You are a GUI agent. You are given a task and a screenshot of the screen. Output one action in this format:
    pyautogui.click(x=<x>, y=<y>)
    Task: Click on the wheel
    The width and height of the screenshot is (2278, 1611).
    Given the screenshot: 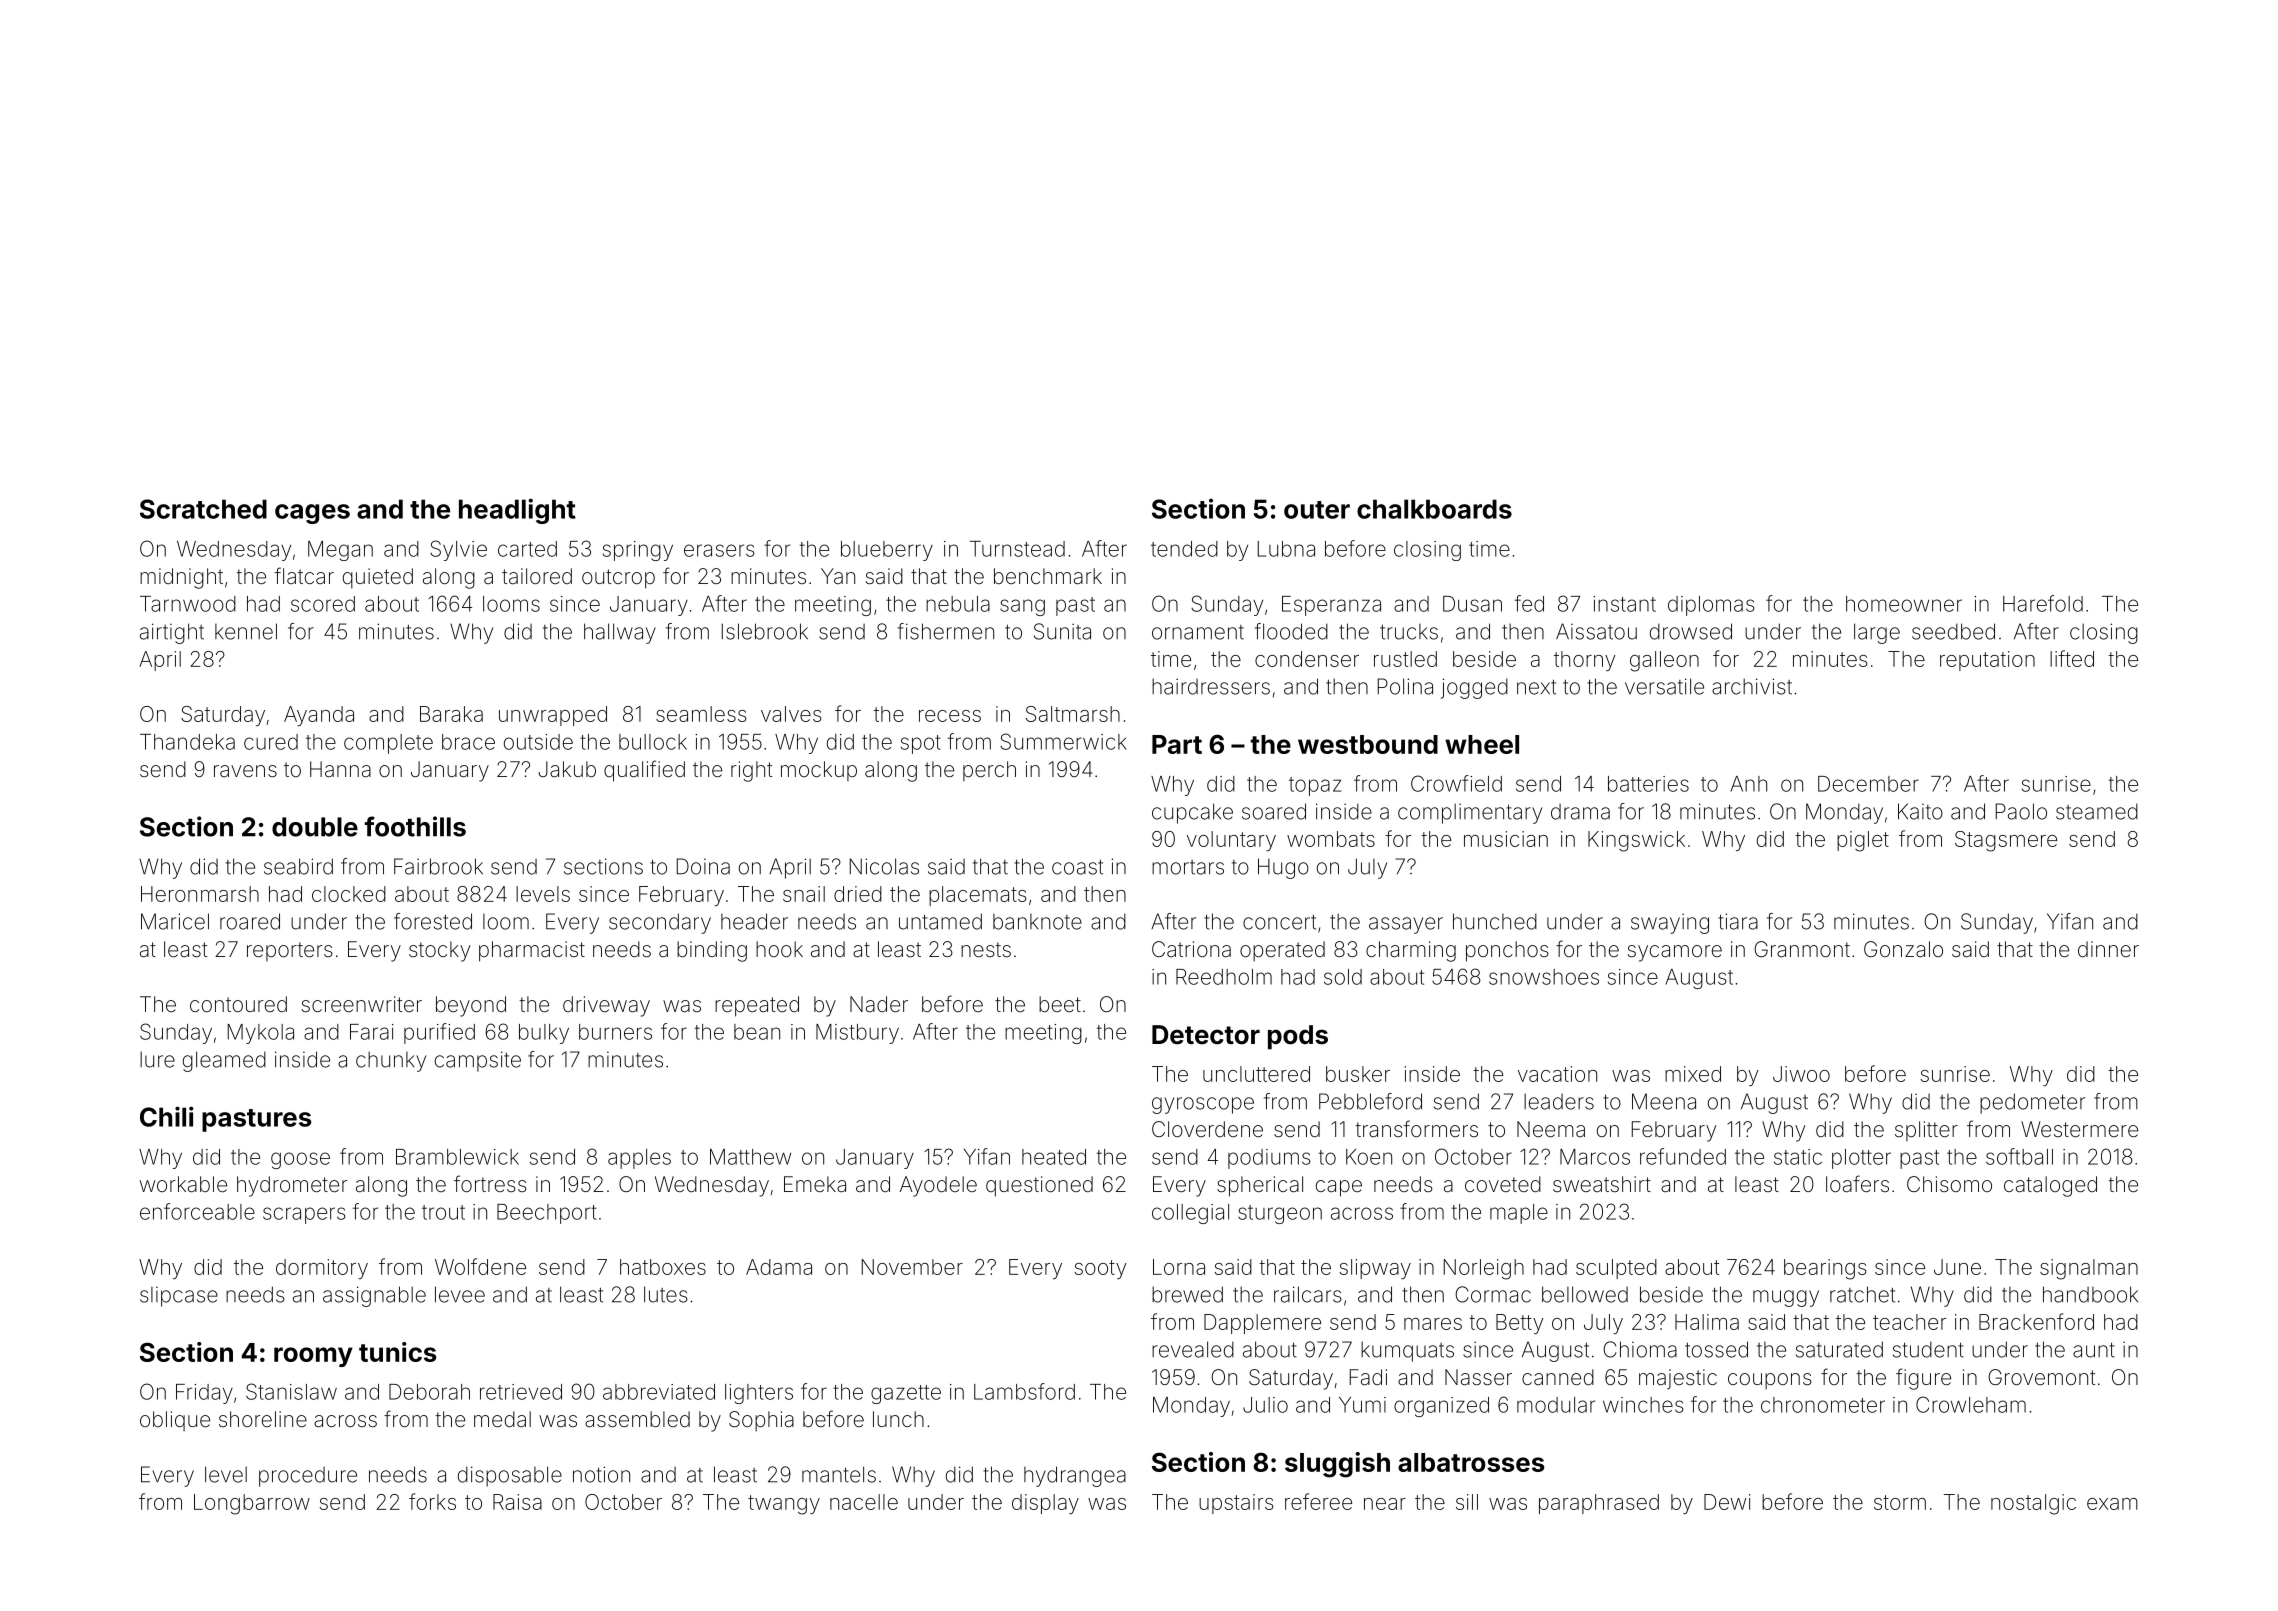 What is the action you would take?
    pyautogui.click(x=1482, y=744)
